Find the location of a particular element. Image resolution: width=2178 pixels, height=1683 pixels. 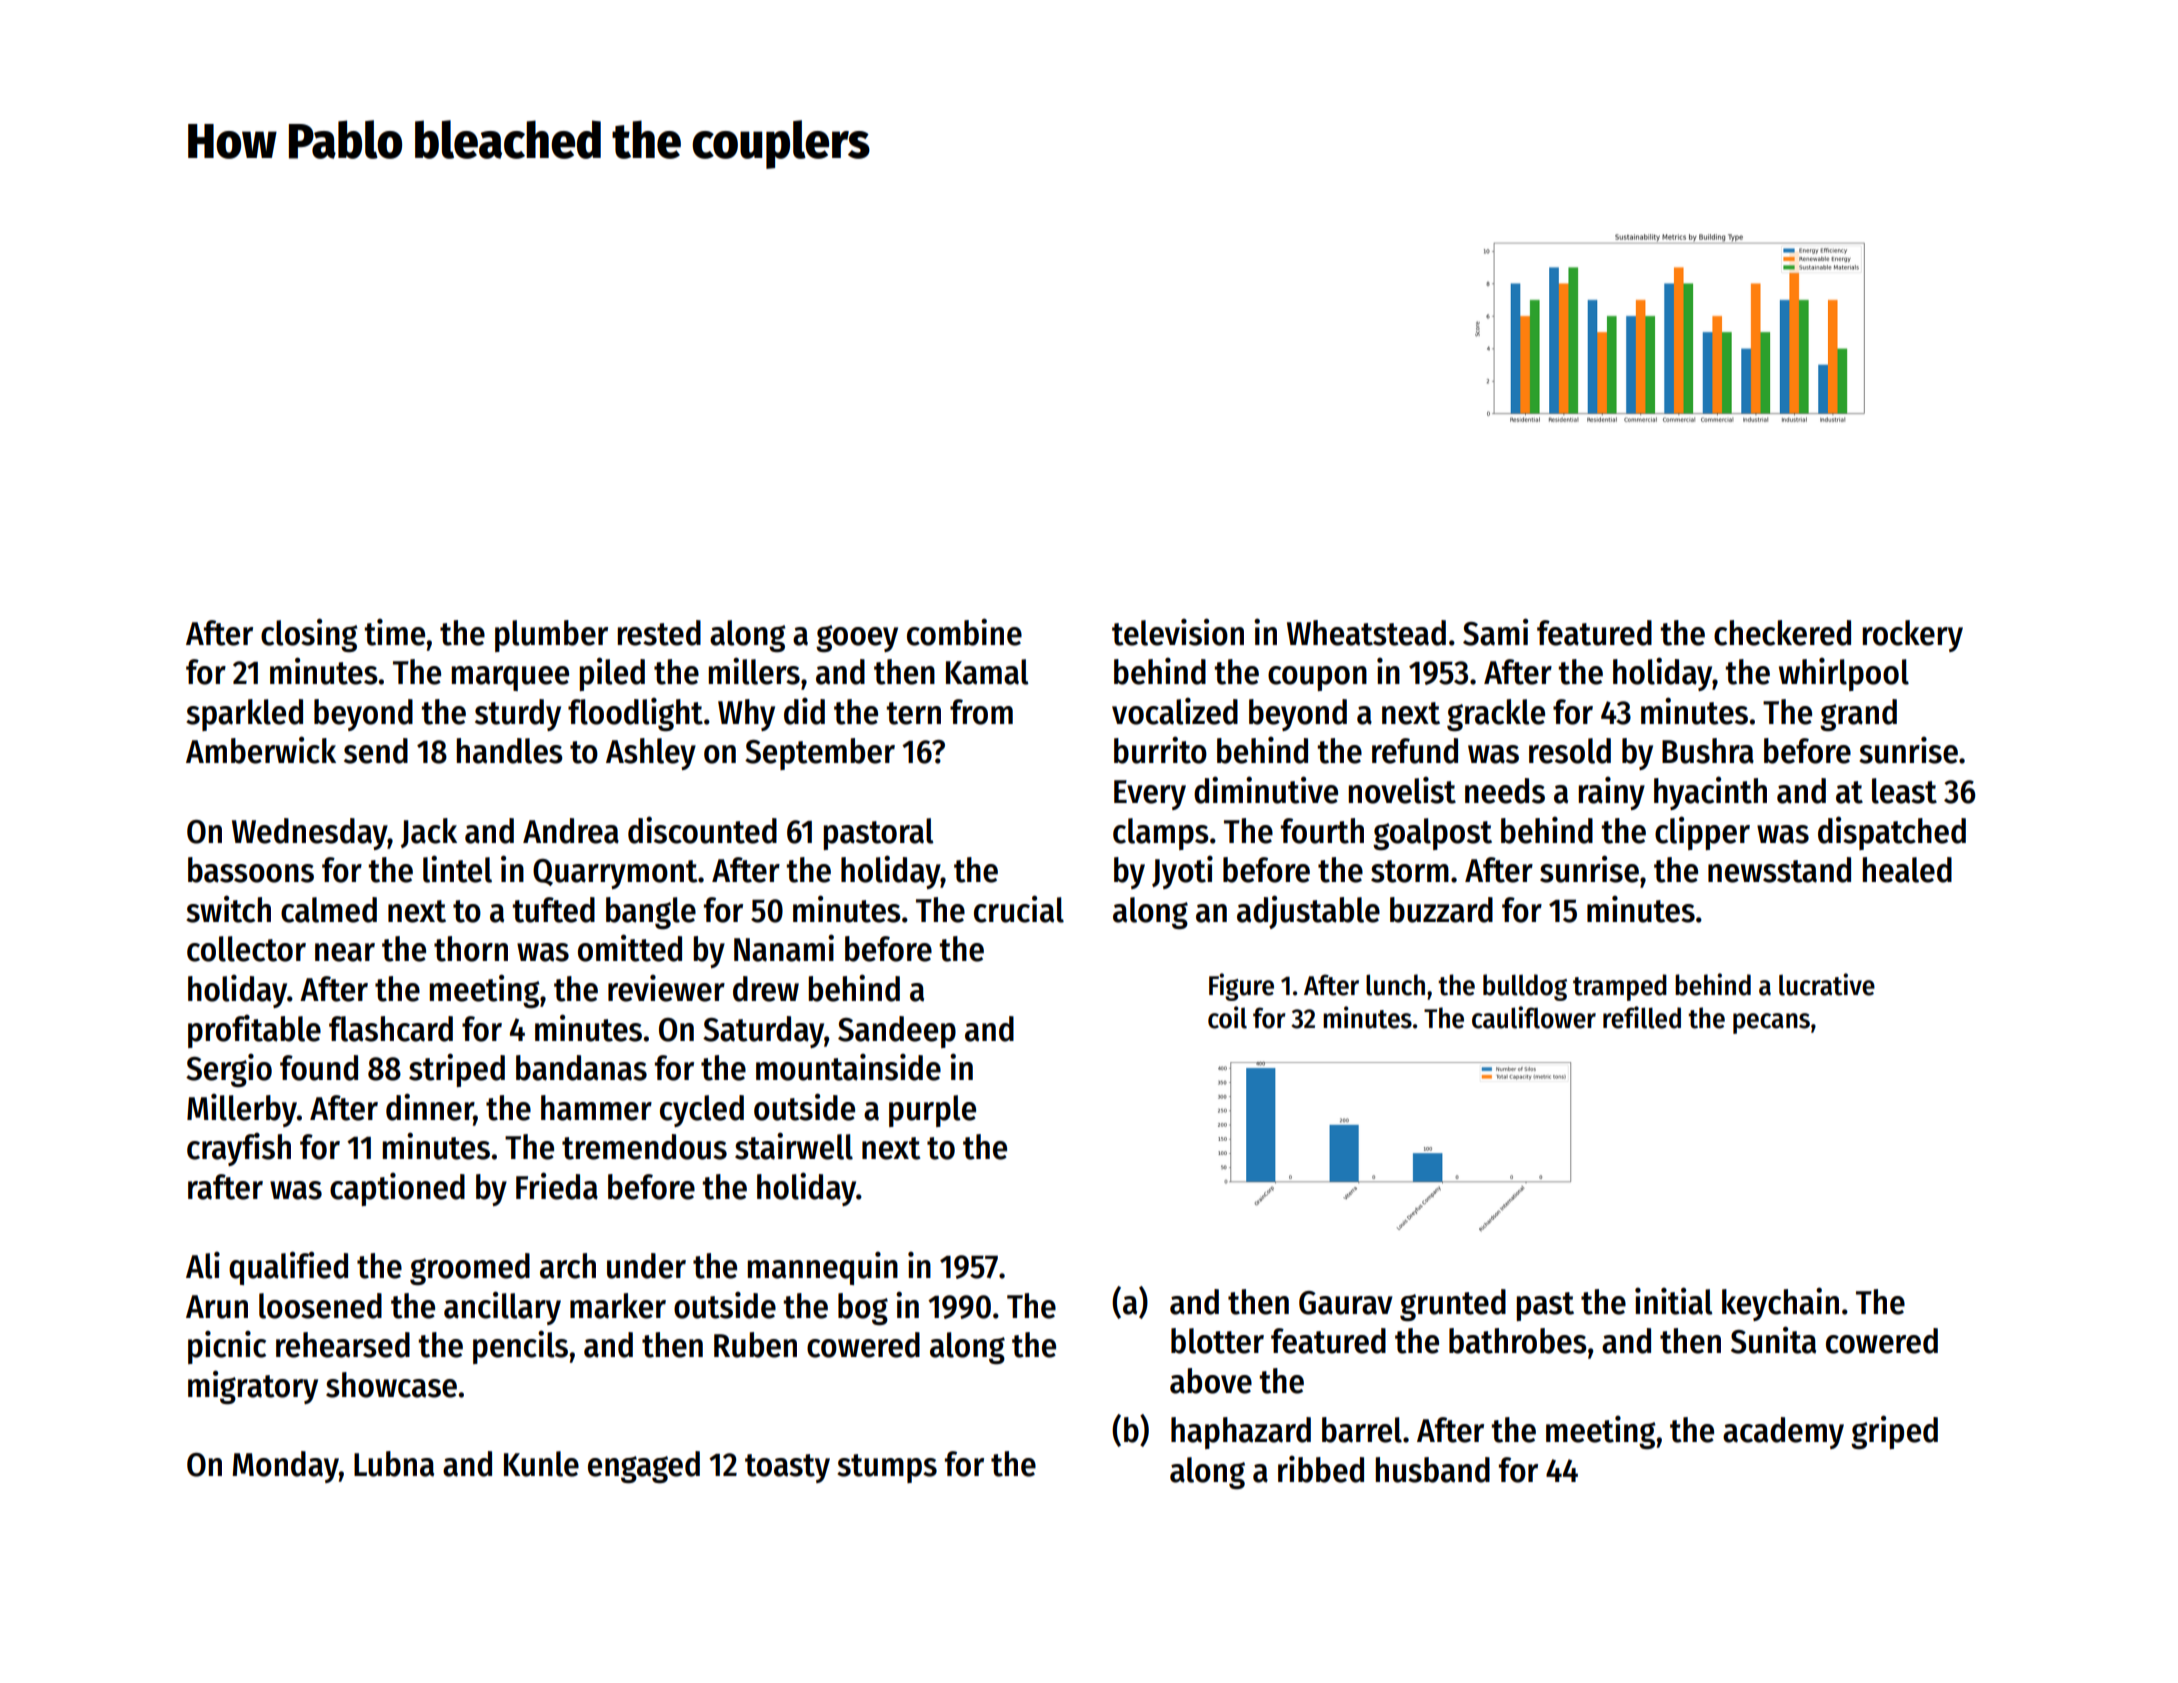

stairwell is located at coordinates (794, 1146).
